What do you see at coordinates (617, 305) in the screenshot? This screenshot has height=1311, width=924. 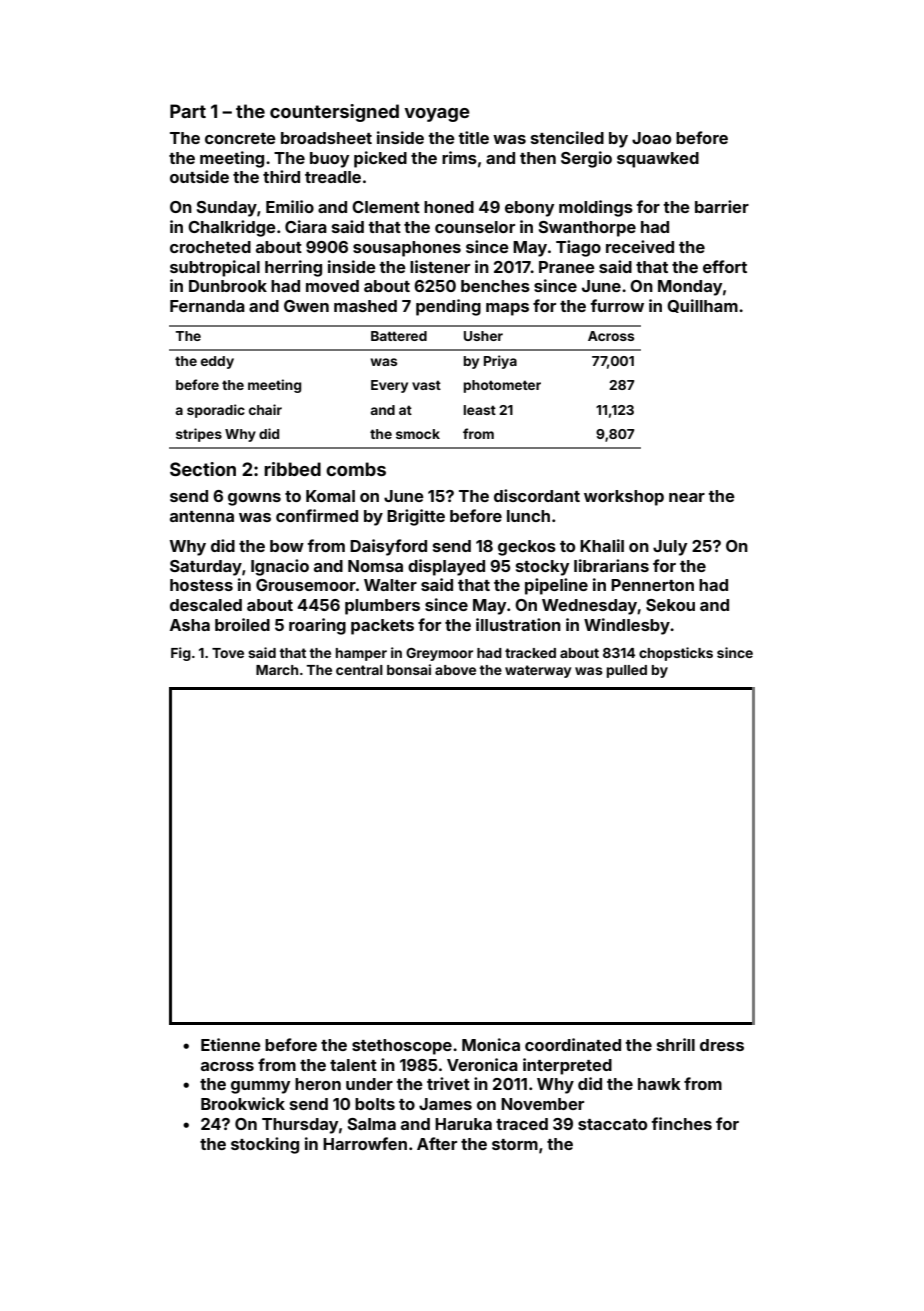 I see `furrow` at bounding box center [617, 305].
